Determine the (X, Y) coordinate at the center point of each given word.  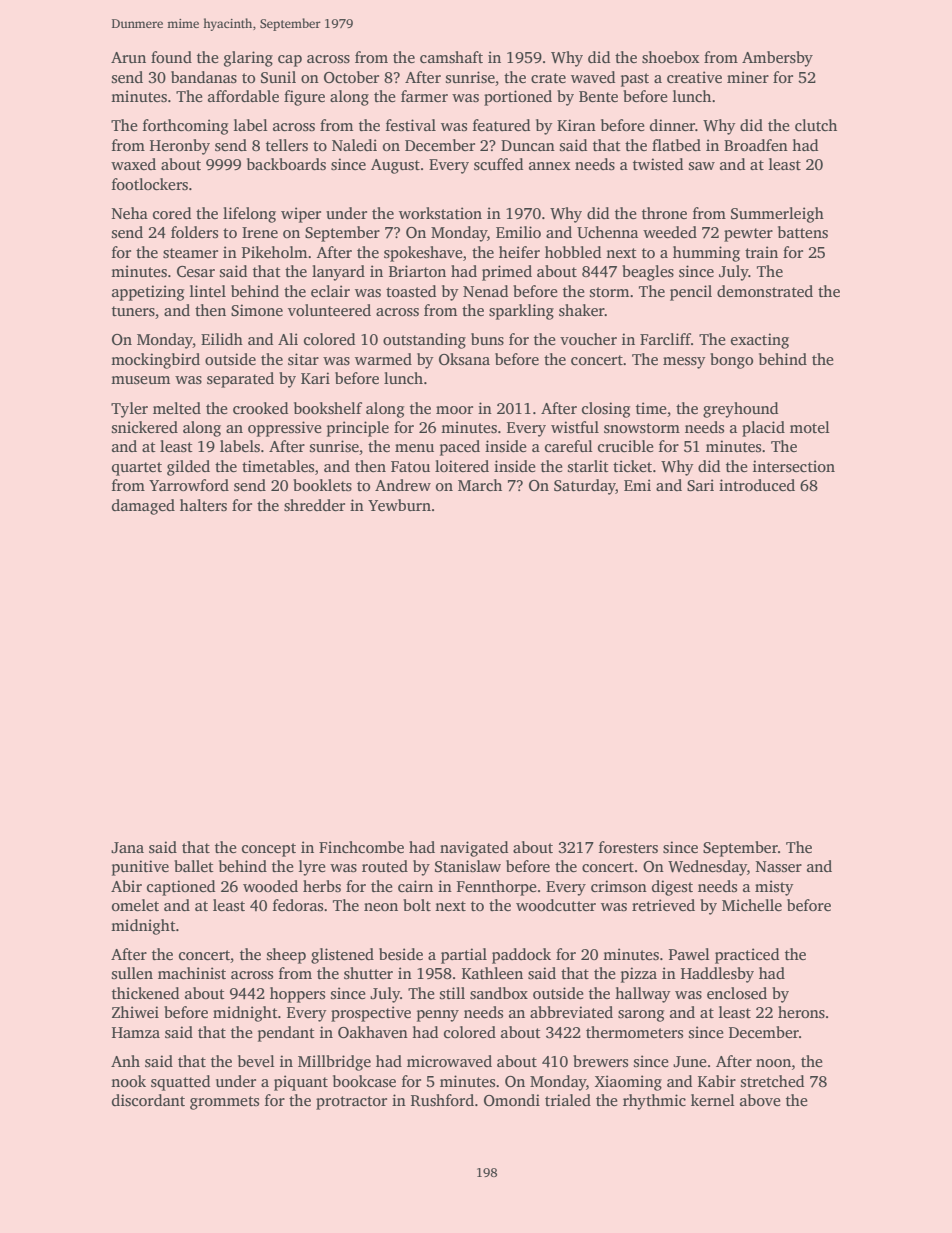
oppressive (285, 429)
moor (454, 410)
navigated (474, 849)
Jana (127, 847)
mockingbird (155, 361)
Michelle (752, 905)
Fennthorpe (496, 888)
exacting (760, 341)
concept (269, 850)
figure (304, 98)
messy (684, 363)
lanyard (338, 273)
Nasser (778, 867)
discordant (148, 1100)
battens (803, 232)
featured (501, 125)
